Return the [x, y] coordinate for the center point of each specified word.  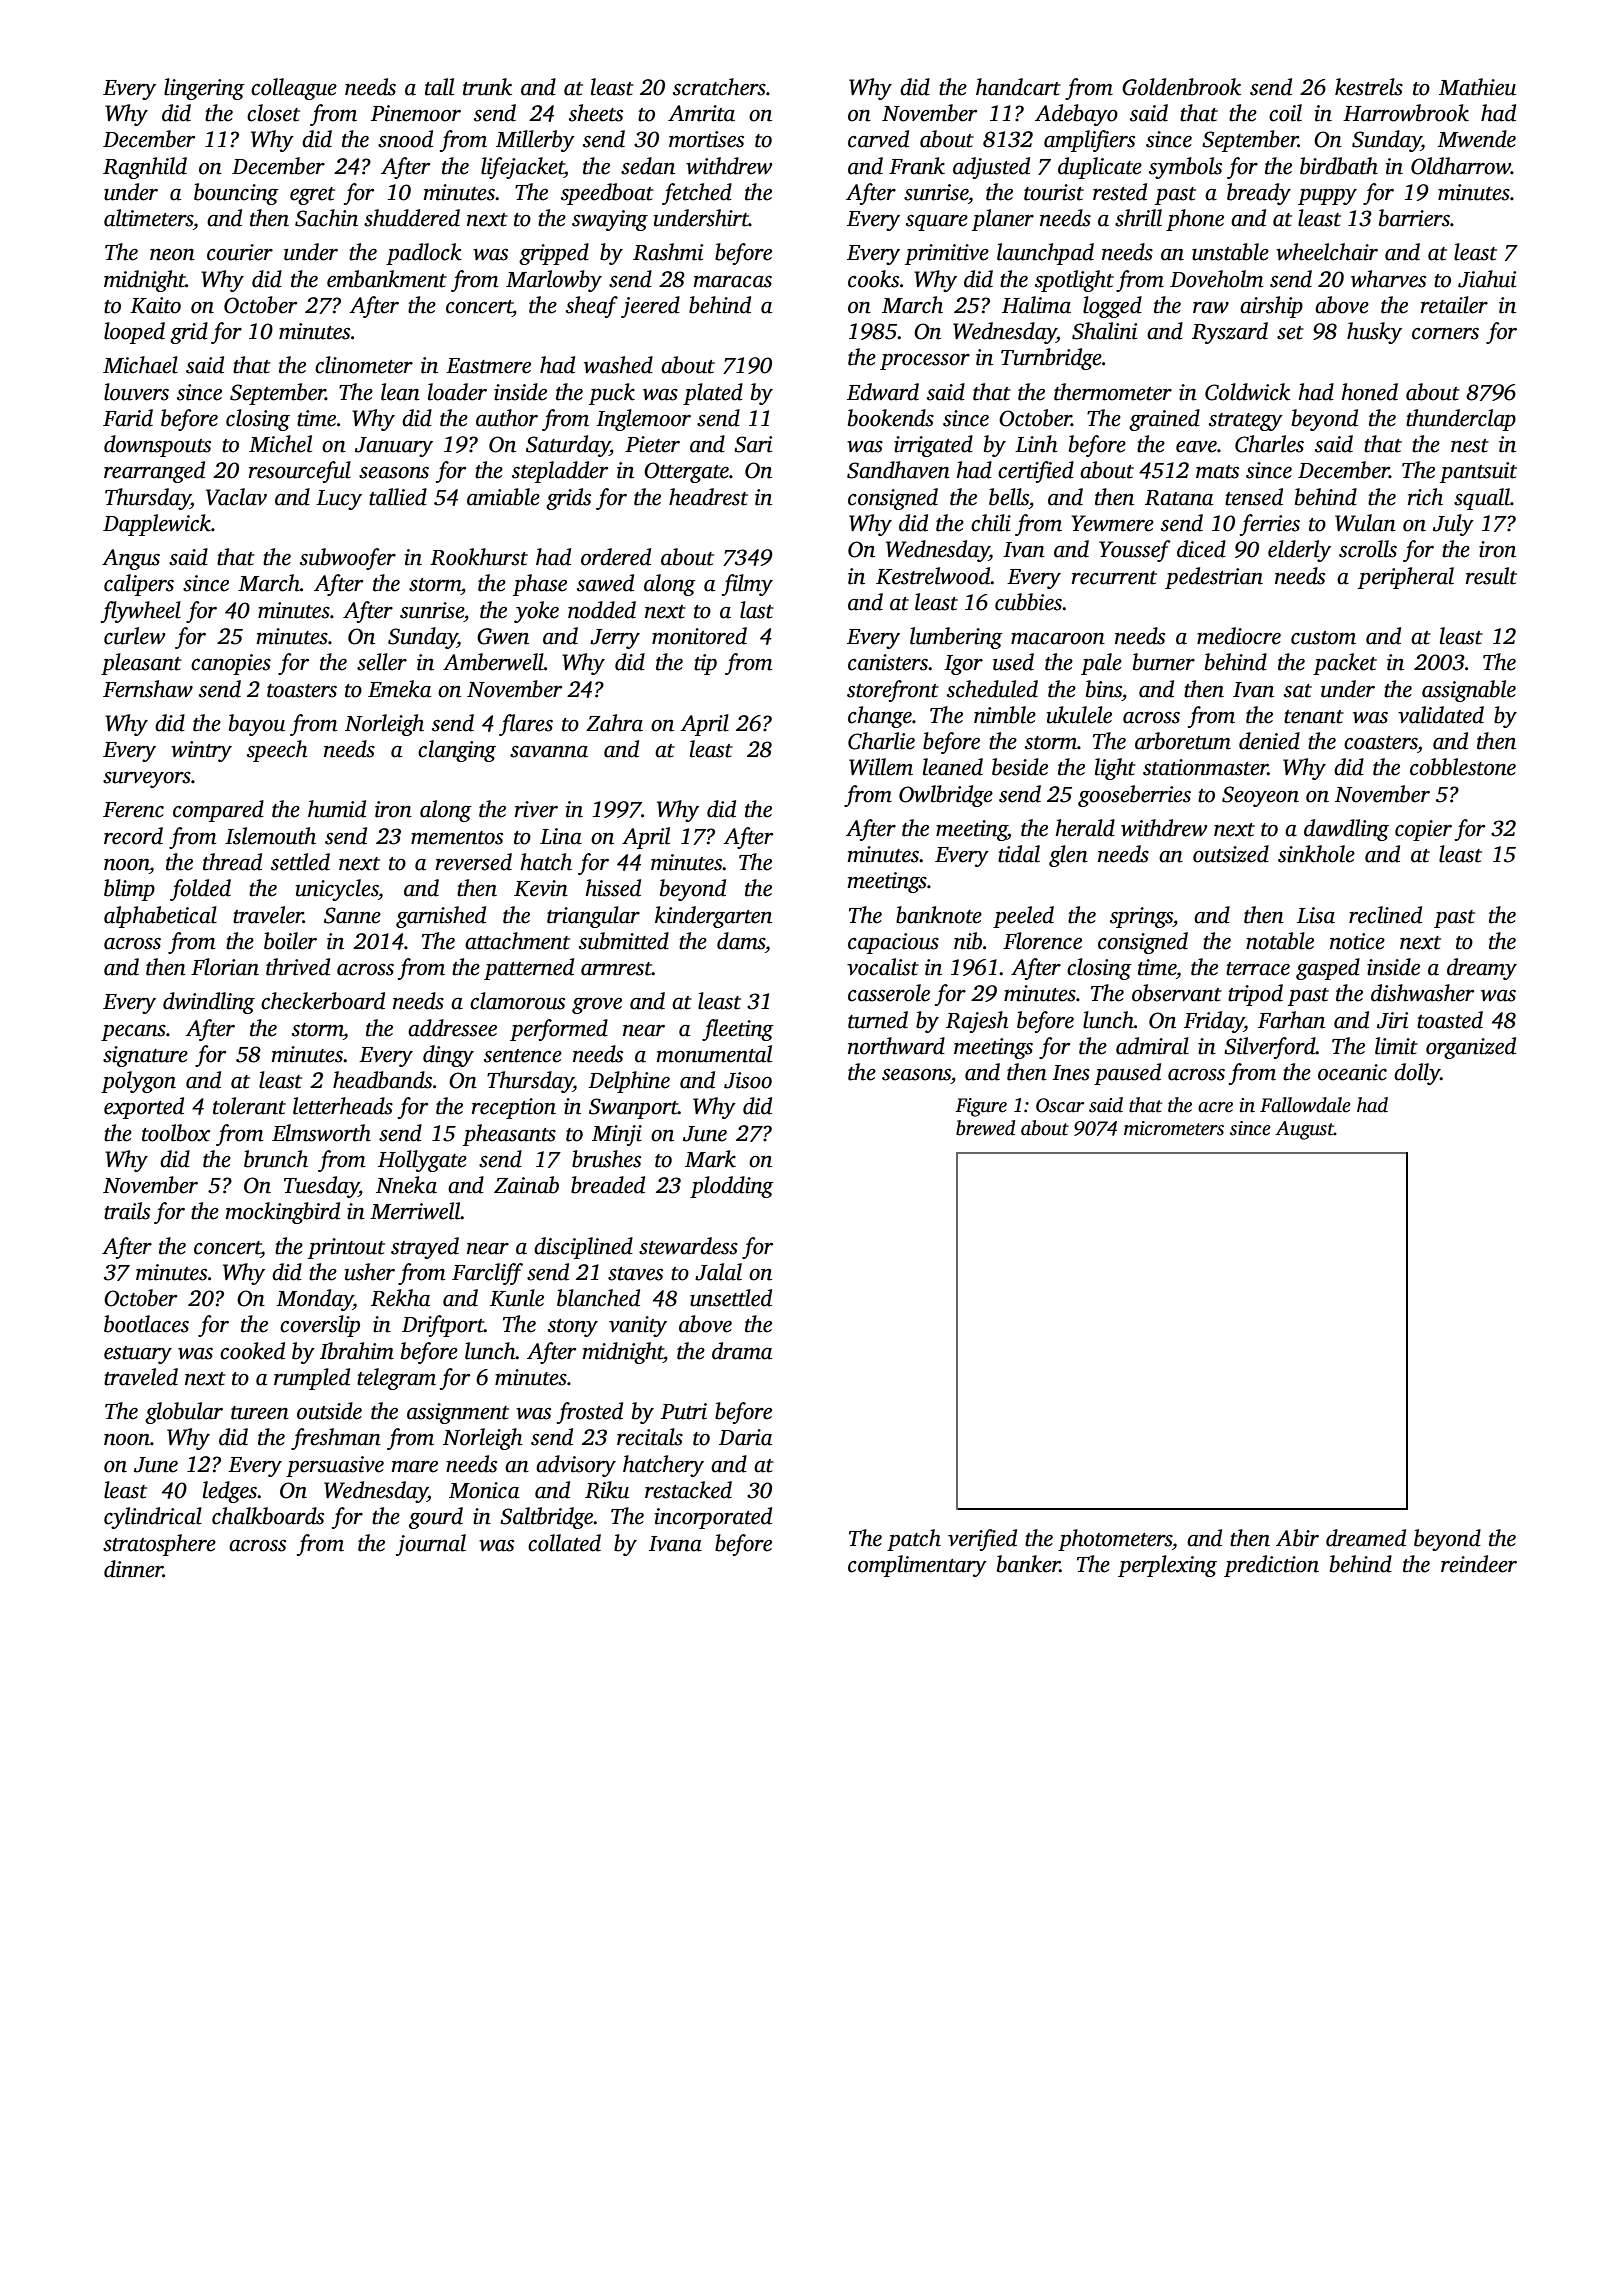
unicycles [337, 890]
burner [1164, 662]
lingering [204, 89]
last [757, 610]
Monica [484, 1490]
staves [635, 1274]
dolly [1417, 1074]
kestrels [1369, 87]
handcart [1018, 87]
